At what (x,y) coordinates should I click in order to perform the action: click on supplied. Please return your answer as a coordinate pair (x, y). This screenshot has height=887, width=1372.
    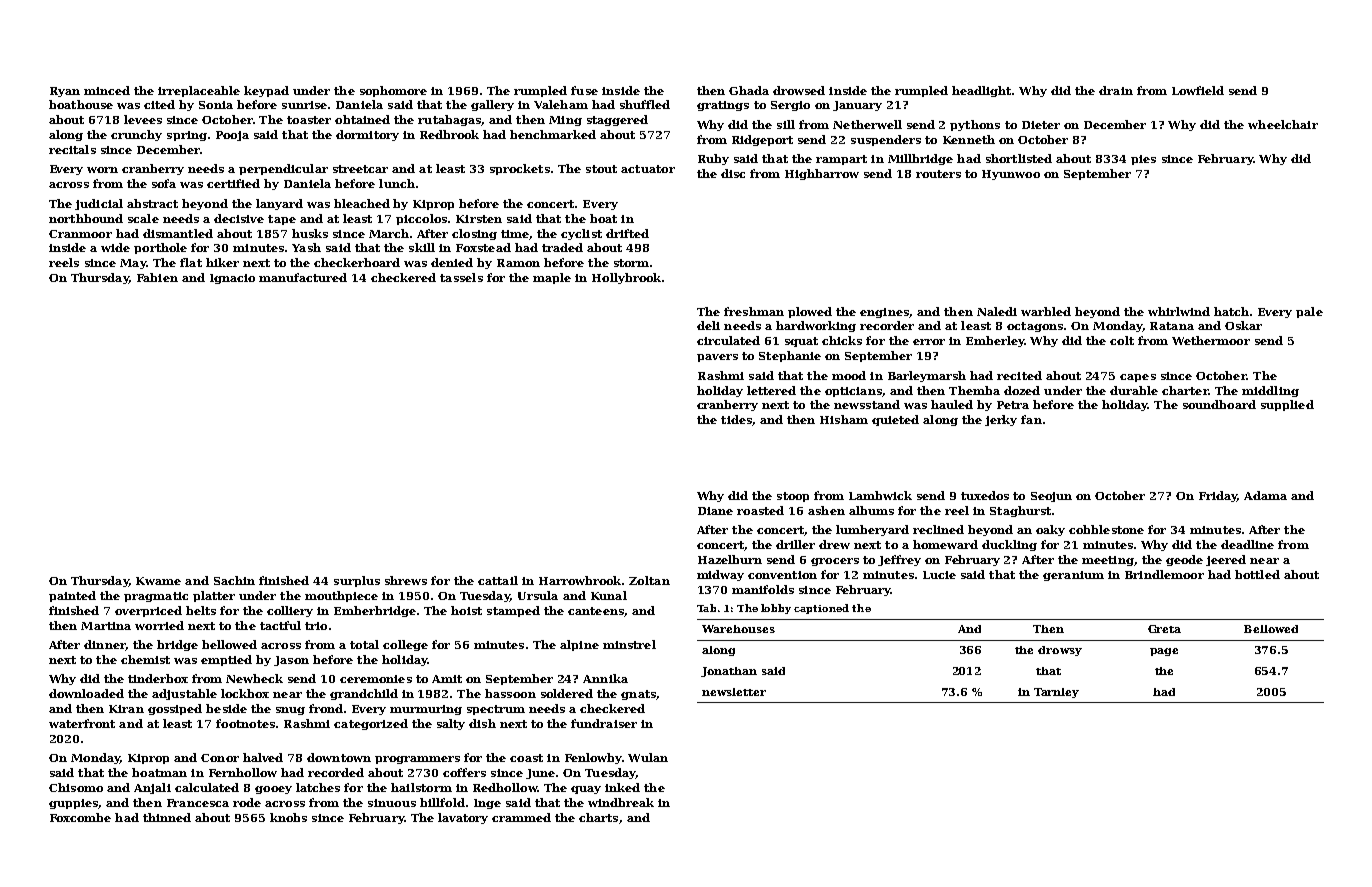
    Looking at the image, I should click on (1287, 405).
